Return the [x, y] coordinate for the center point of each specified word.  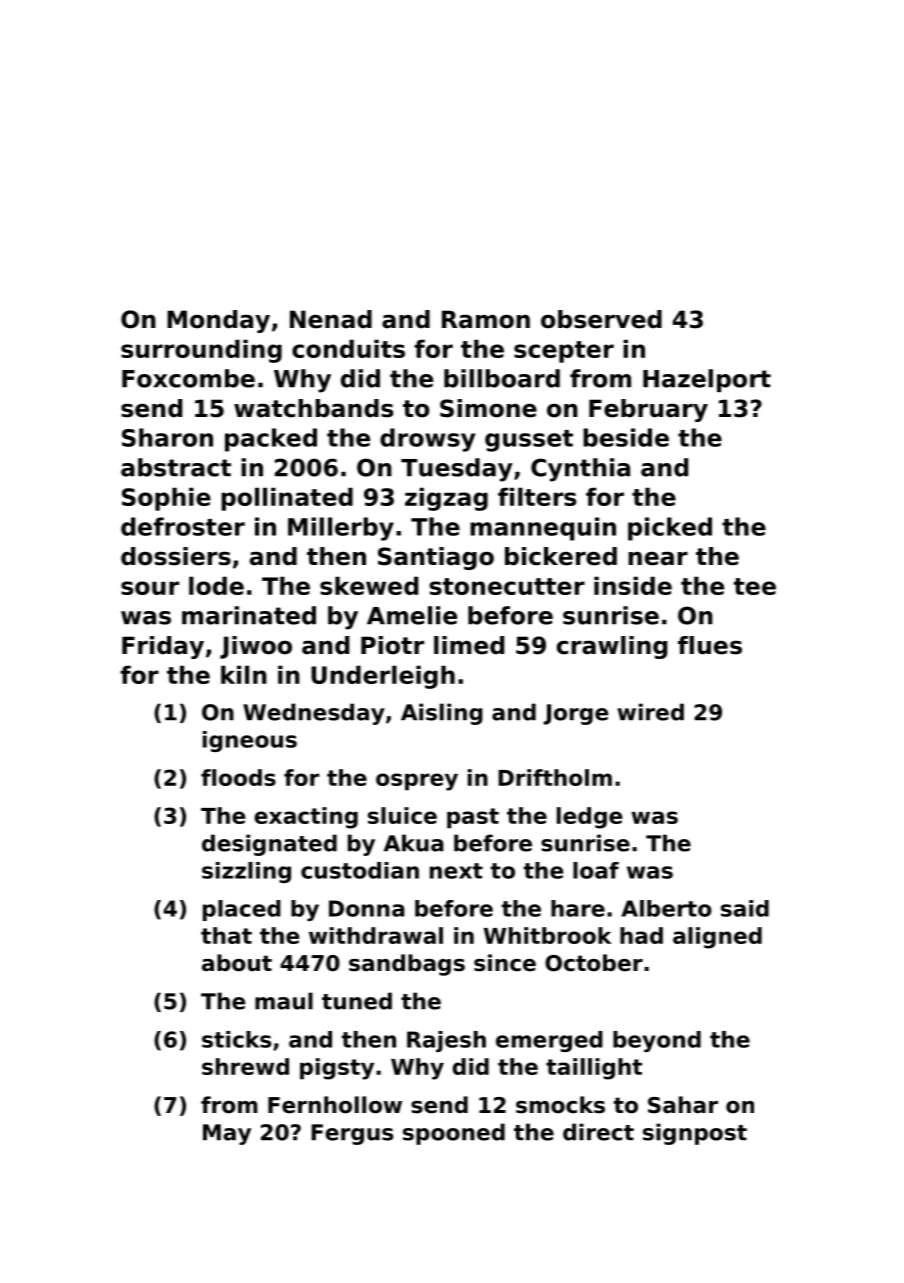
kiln [244, 674]
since [505, 963]
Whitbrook [547, 935]
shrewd [245, 1066]
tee [755, 586]
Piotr [392, 645]
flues [710, 645]
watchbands [313, 408]
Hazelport [707, 380]
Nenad [331, 319]
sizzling [246, 872]
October [594, 963]
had [641, 935]
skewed [369, 585]
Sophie [166, 499]
